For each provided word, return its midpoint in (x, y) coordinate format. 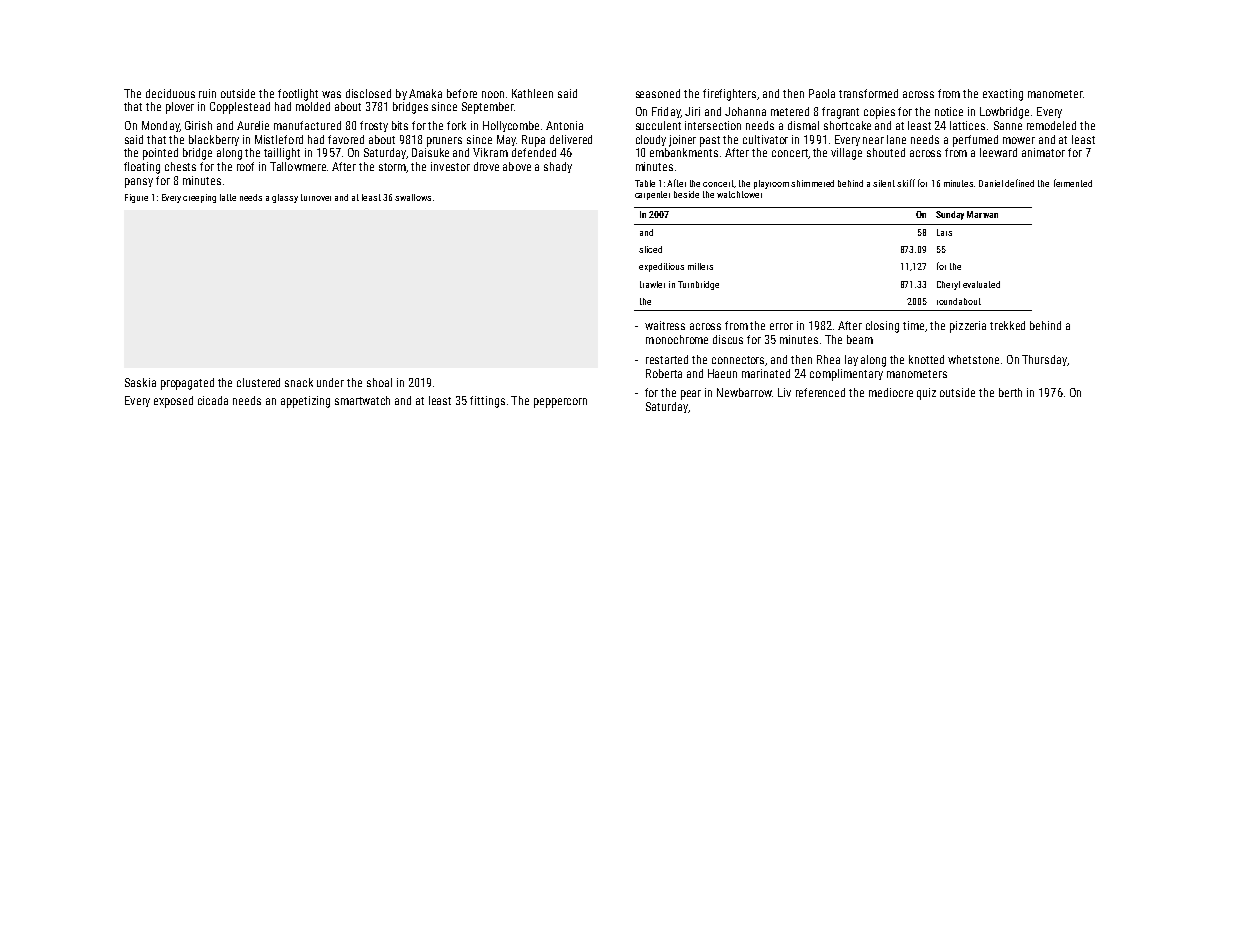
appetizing (305, 402)
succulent (658, 125)
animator (1043, 152)
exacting (1003, 95)
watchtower (739, 194)
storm (393, 168)
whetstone (973, 359)
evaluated (981, 284)
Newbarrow (744, 392)
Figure (136, 198)
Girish (198, 125)
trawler (652, 284)
